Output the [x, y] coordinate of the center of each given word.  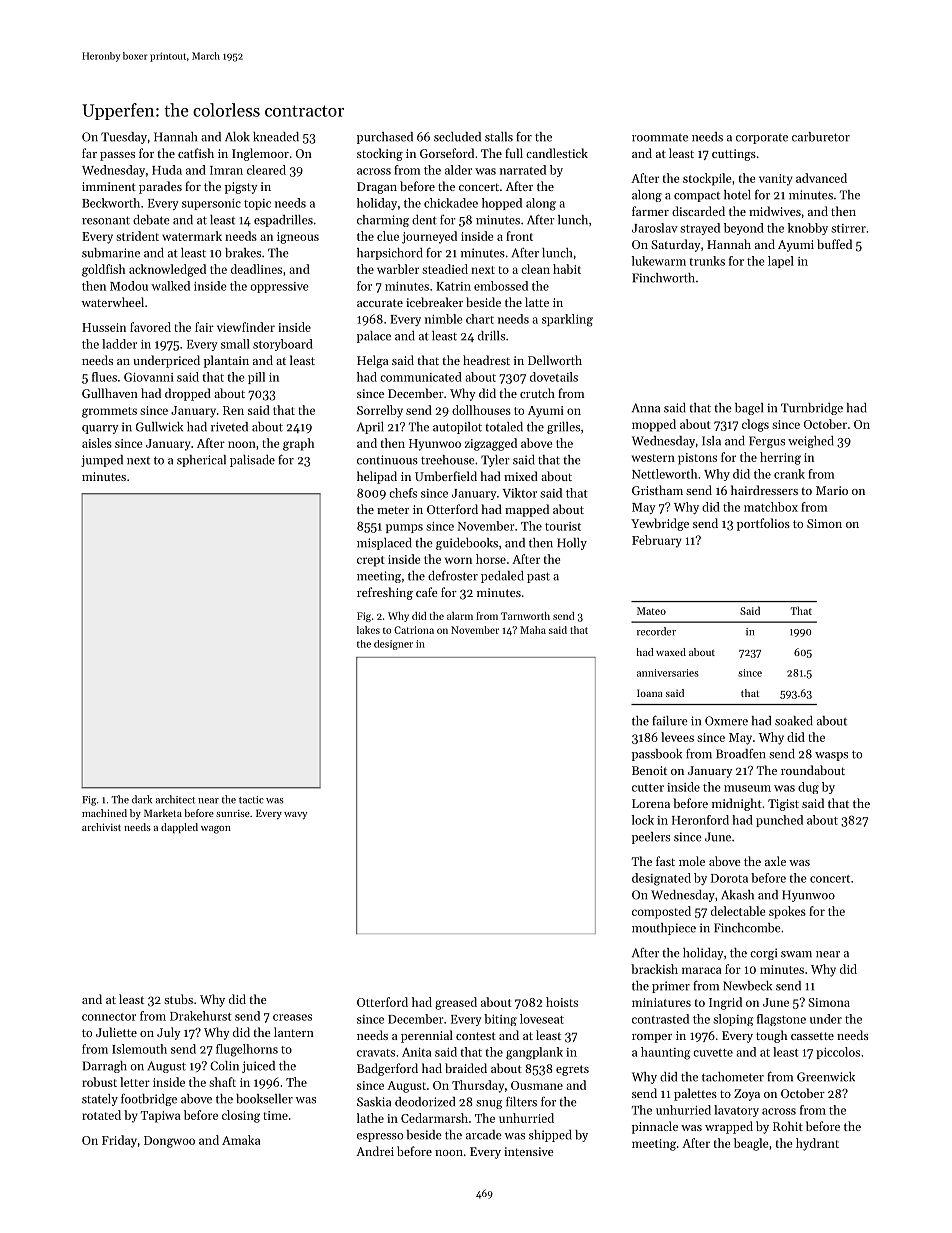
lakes [368, 630]
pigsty [241, 188]
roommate [660, 138]
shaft [222, 1082]
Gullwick [159, 427]
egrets [572, 1070]
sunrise [233, 813]
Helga [373, 361]
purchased [385, 138]
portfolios [763, 524]
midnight [737, 804]
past [538, 577]
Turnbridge [812, 409]
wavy [295, 815]
